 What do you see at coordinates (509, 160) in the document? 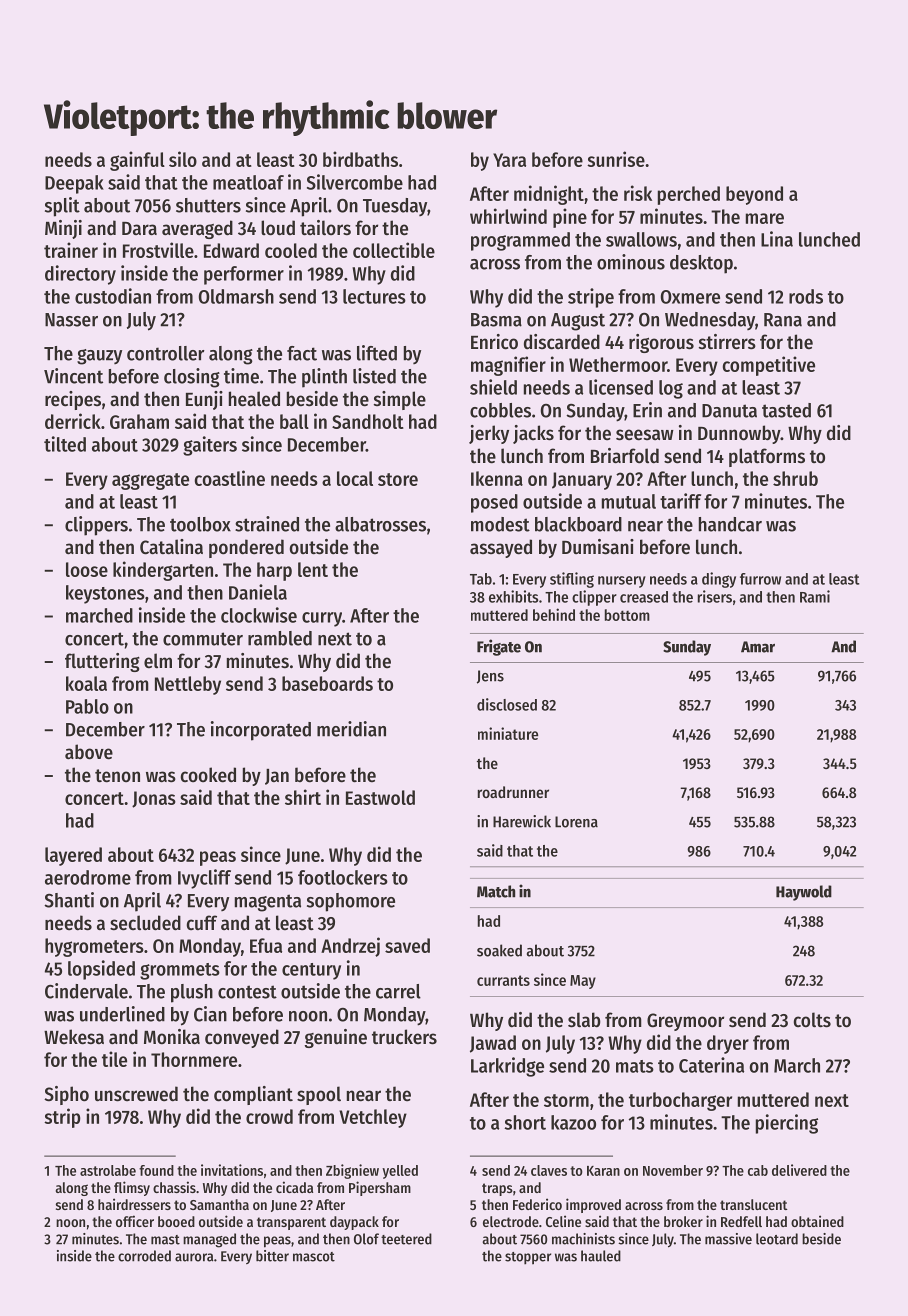
I see `Yara` at bounding box center [509, 160].
